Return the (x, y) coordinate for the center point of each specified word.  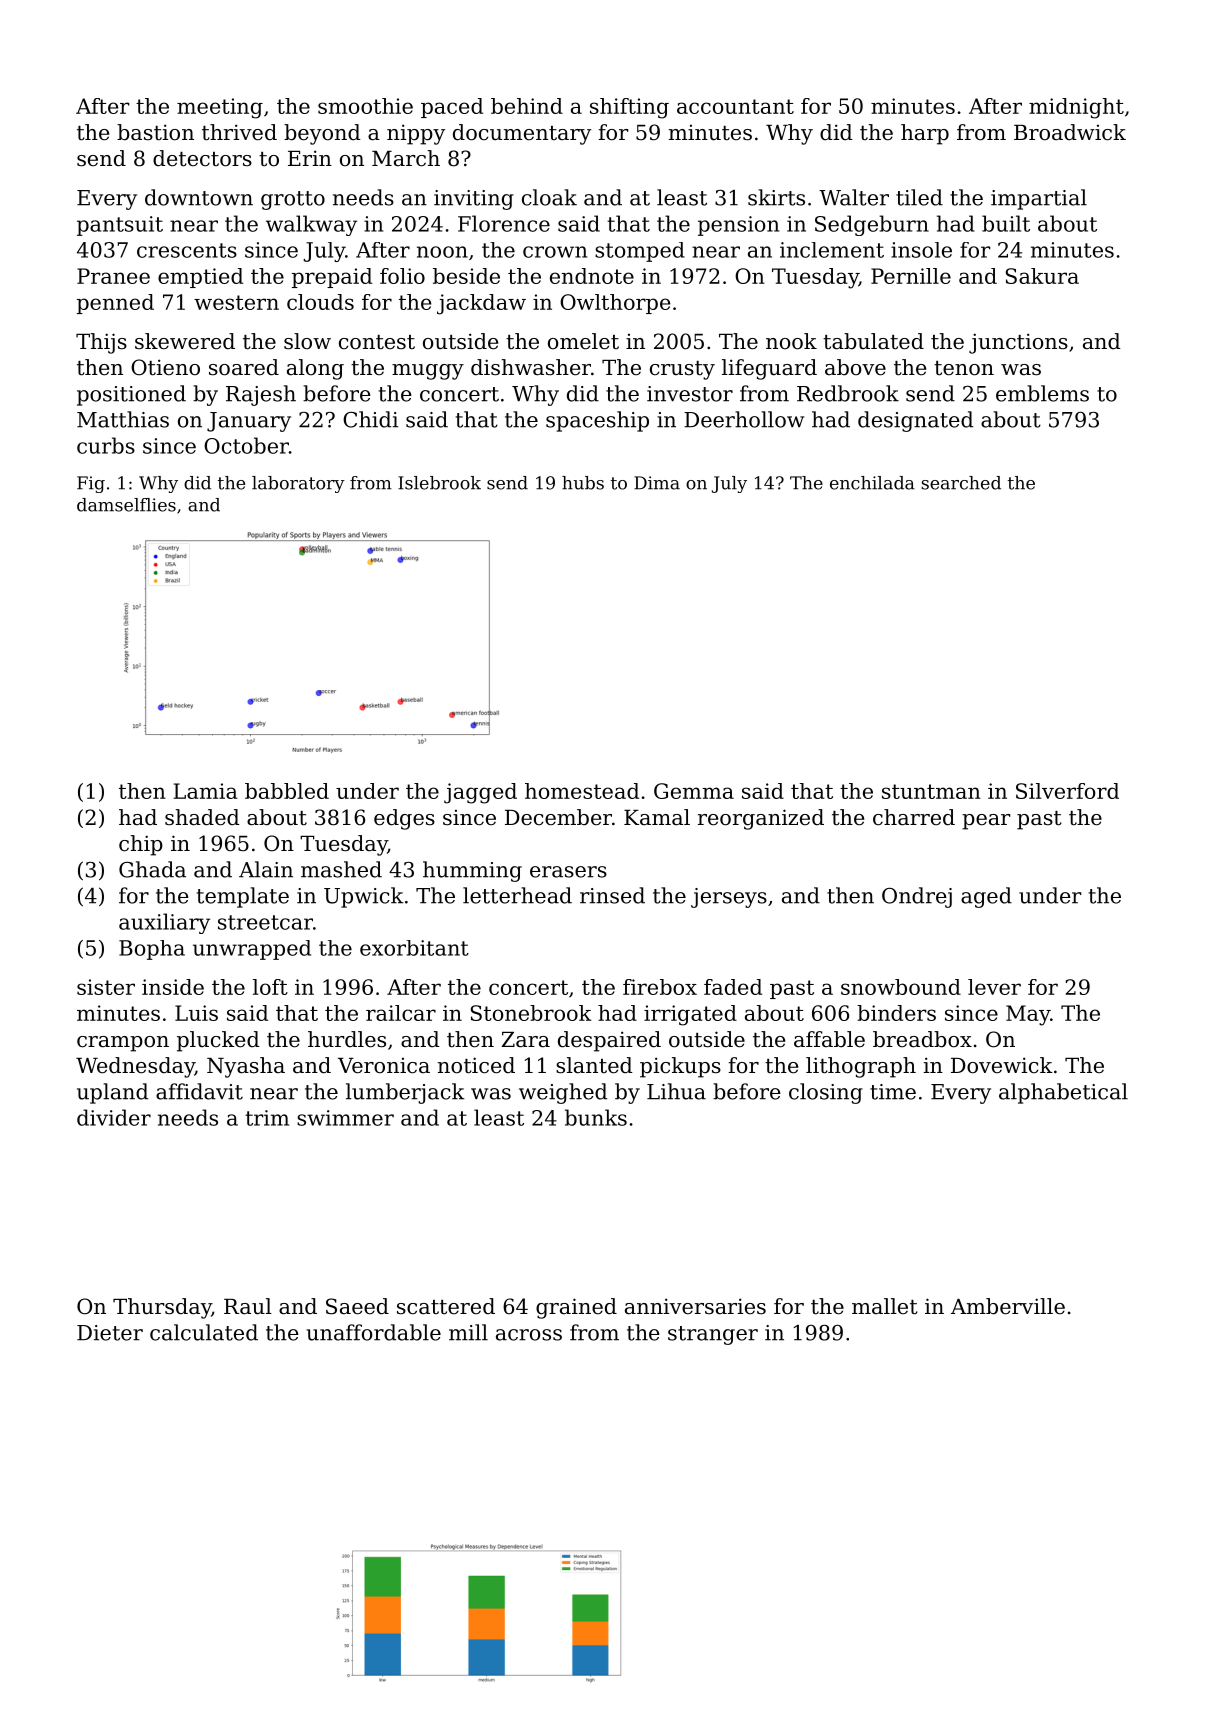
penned (115, 304)
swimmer (345, 1118)
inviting (474, 200)
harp (925, 134)
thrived (239, 132)
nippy (416, 134)
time (893, 1092)
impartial (1039, 199)
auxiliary (164, 923)
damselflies (126, 505)
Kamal (657, 817)
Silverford (1067, 791)
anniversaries (695, 1306)
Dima (657, 483)
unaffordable (373, 1332)
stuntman (931, 791)
